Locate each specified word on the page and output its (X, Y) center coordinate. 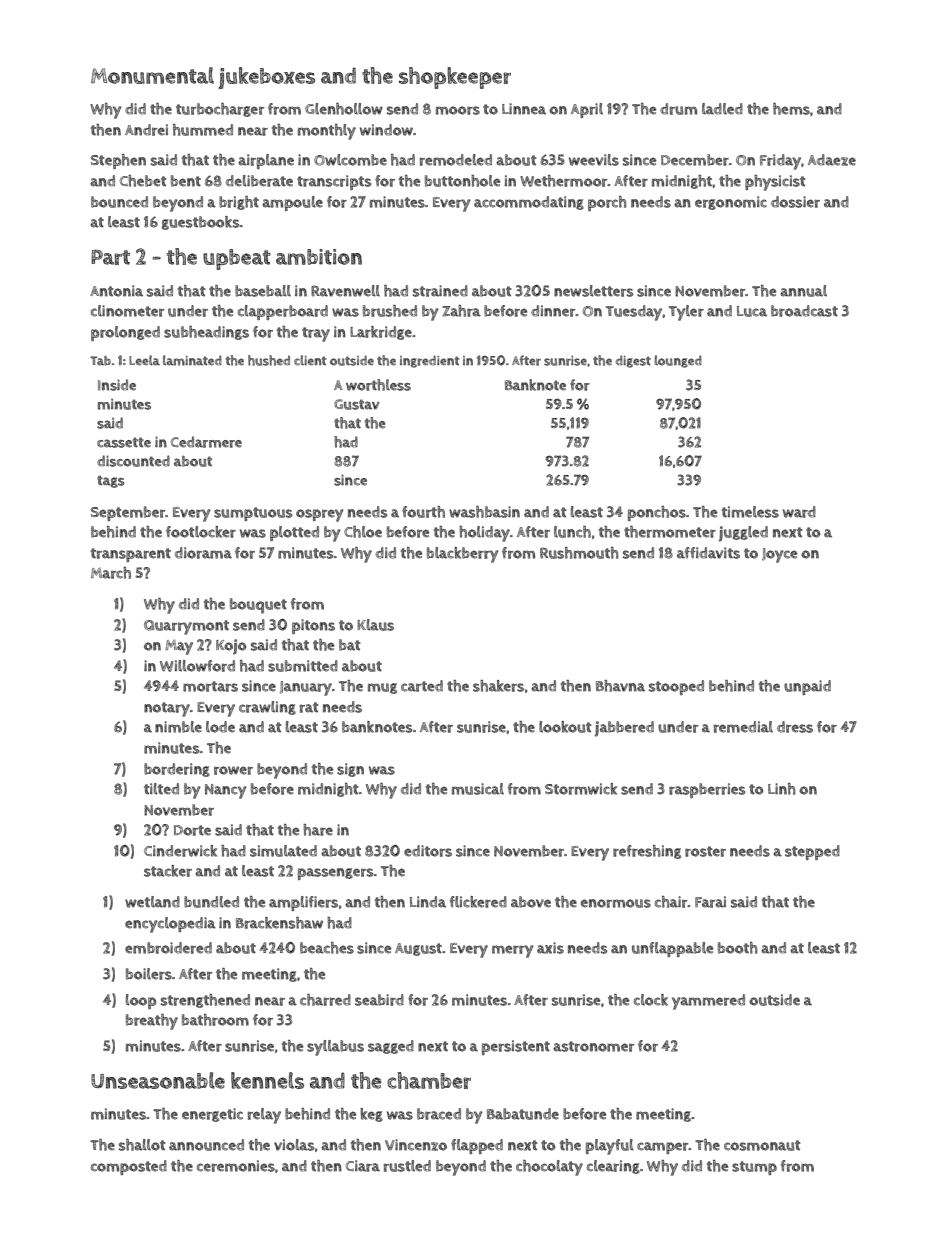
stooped (676, 687)
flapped (477, 1146)
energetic (212, 1115)
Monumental (152, 75)
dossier (795, 202)
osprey (320, 515)
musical (478, 789)
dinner (553, 311)
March (111, 573)
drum (678, 109)
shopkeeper (455, 78)
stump (754, 1168)
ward (799, 512)
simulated (283, 851)
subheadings (206, 333)
